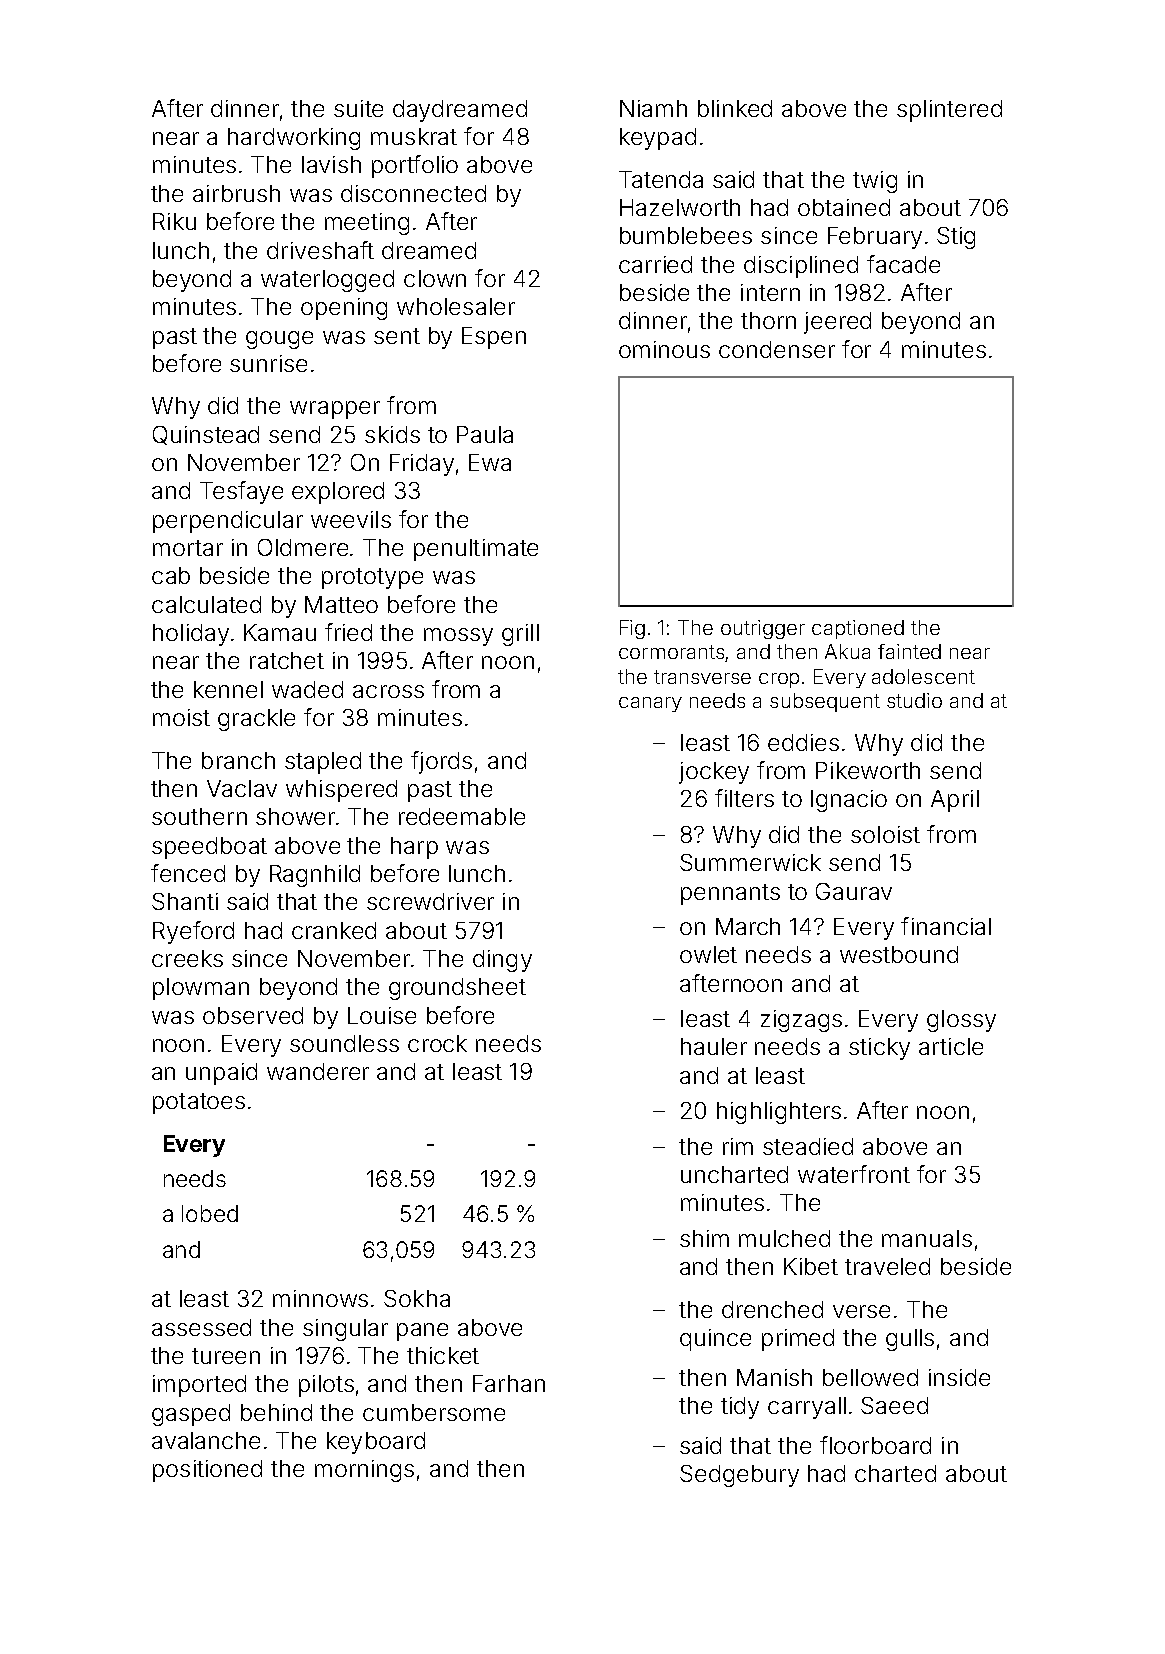 This screenshot has height=1654, width=1165. Describe the element at coordinates (784, 1238) in the screenshot. I see `mulched` at that location.
